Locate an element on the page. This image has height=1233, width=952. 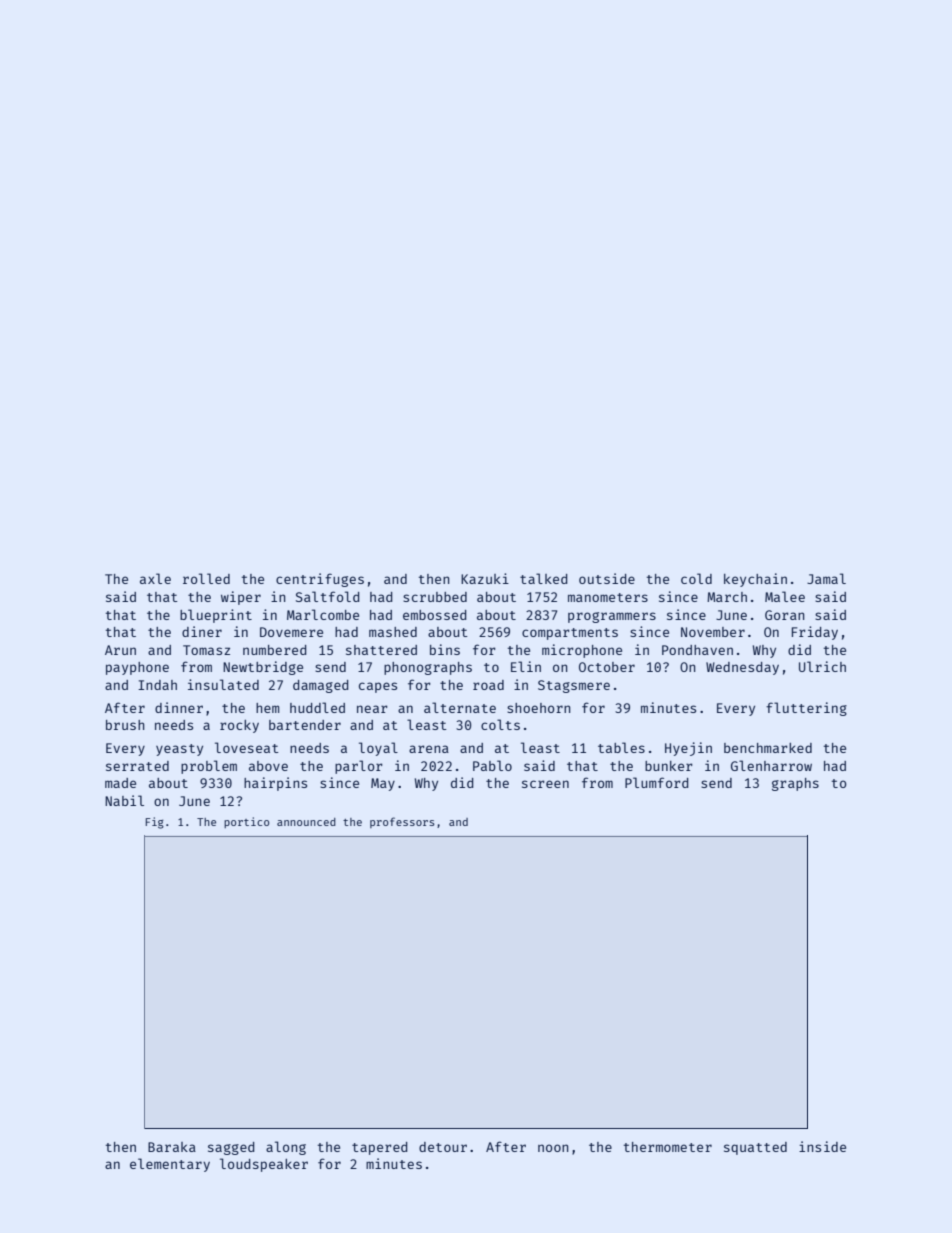
made is located at coordinates (120, 783).
